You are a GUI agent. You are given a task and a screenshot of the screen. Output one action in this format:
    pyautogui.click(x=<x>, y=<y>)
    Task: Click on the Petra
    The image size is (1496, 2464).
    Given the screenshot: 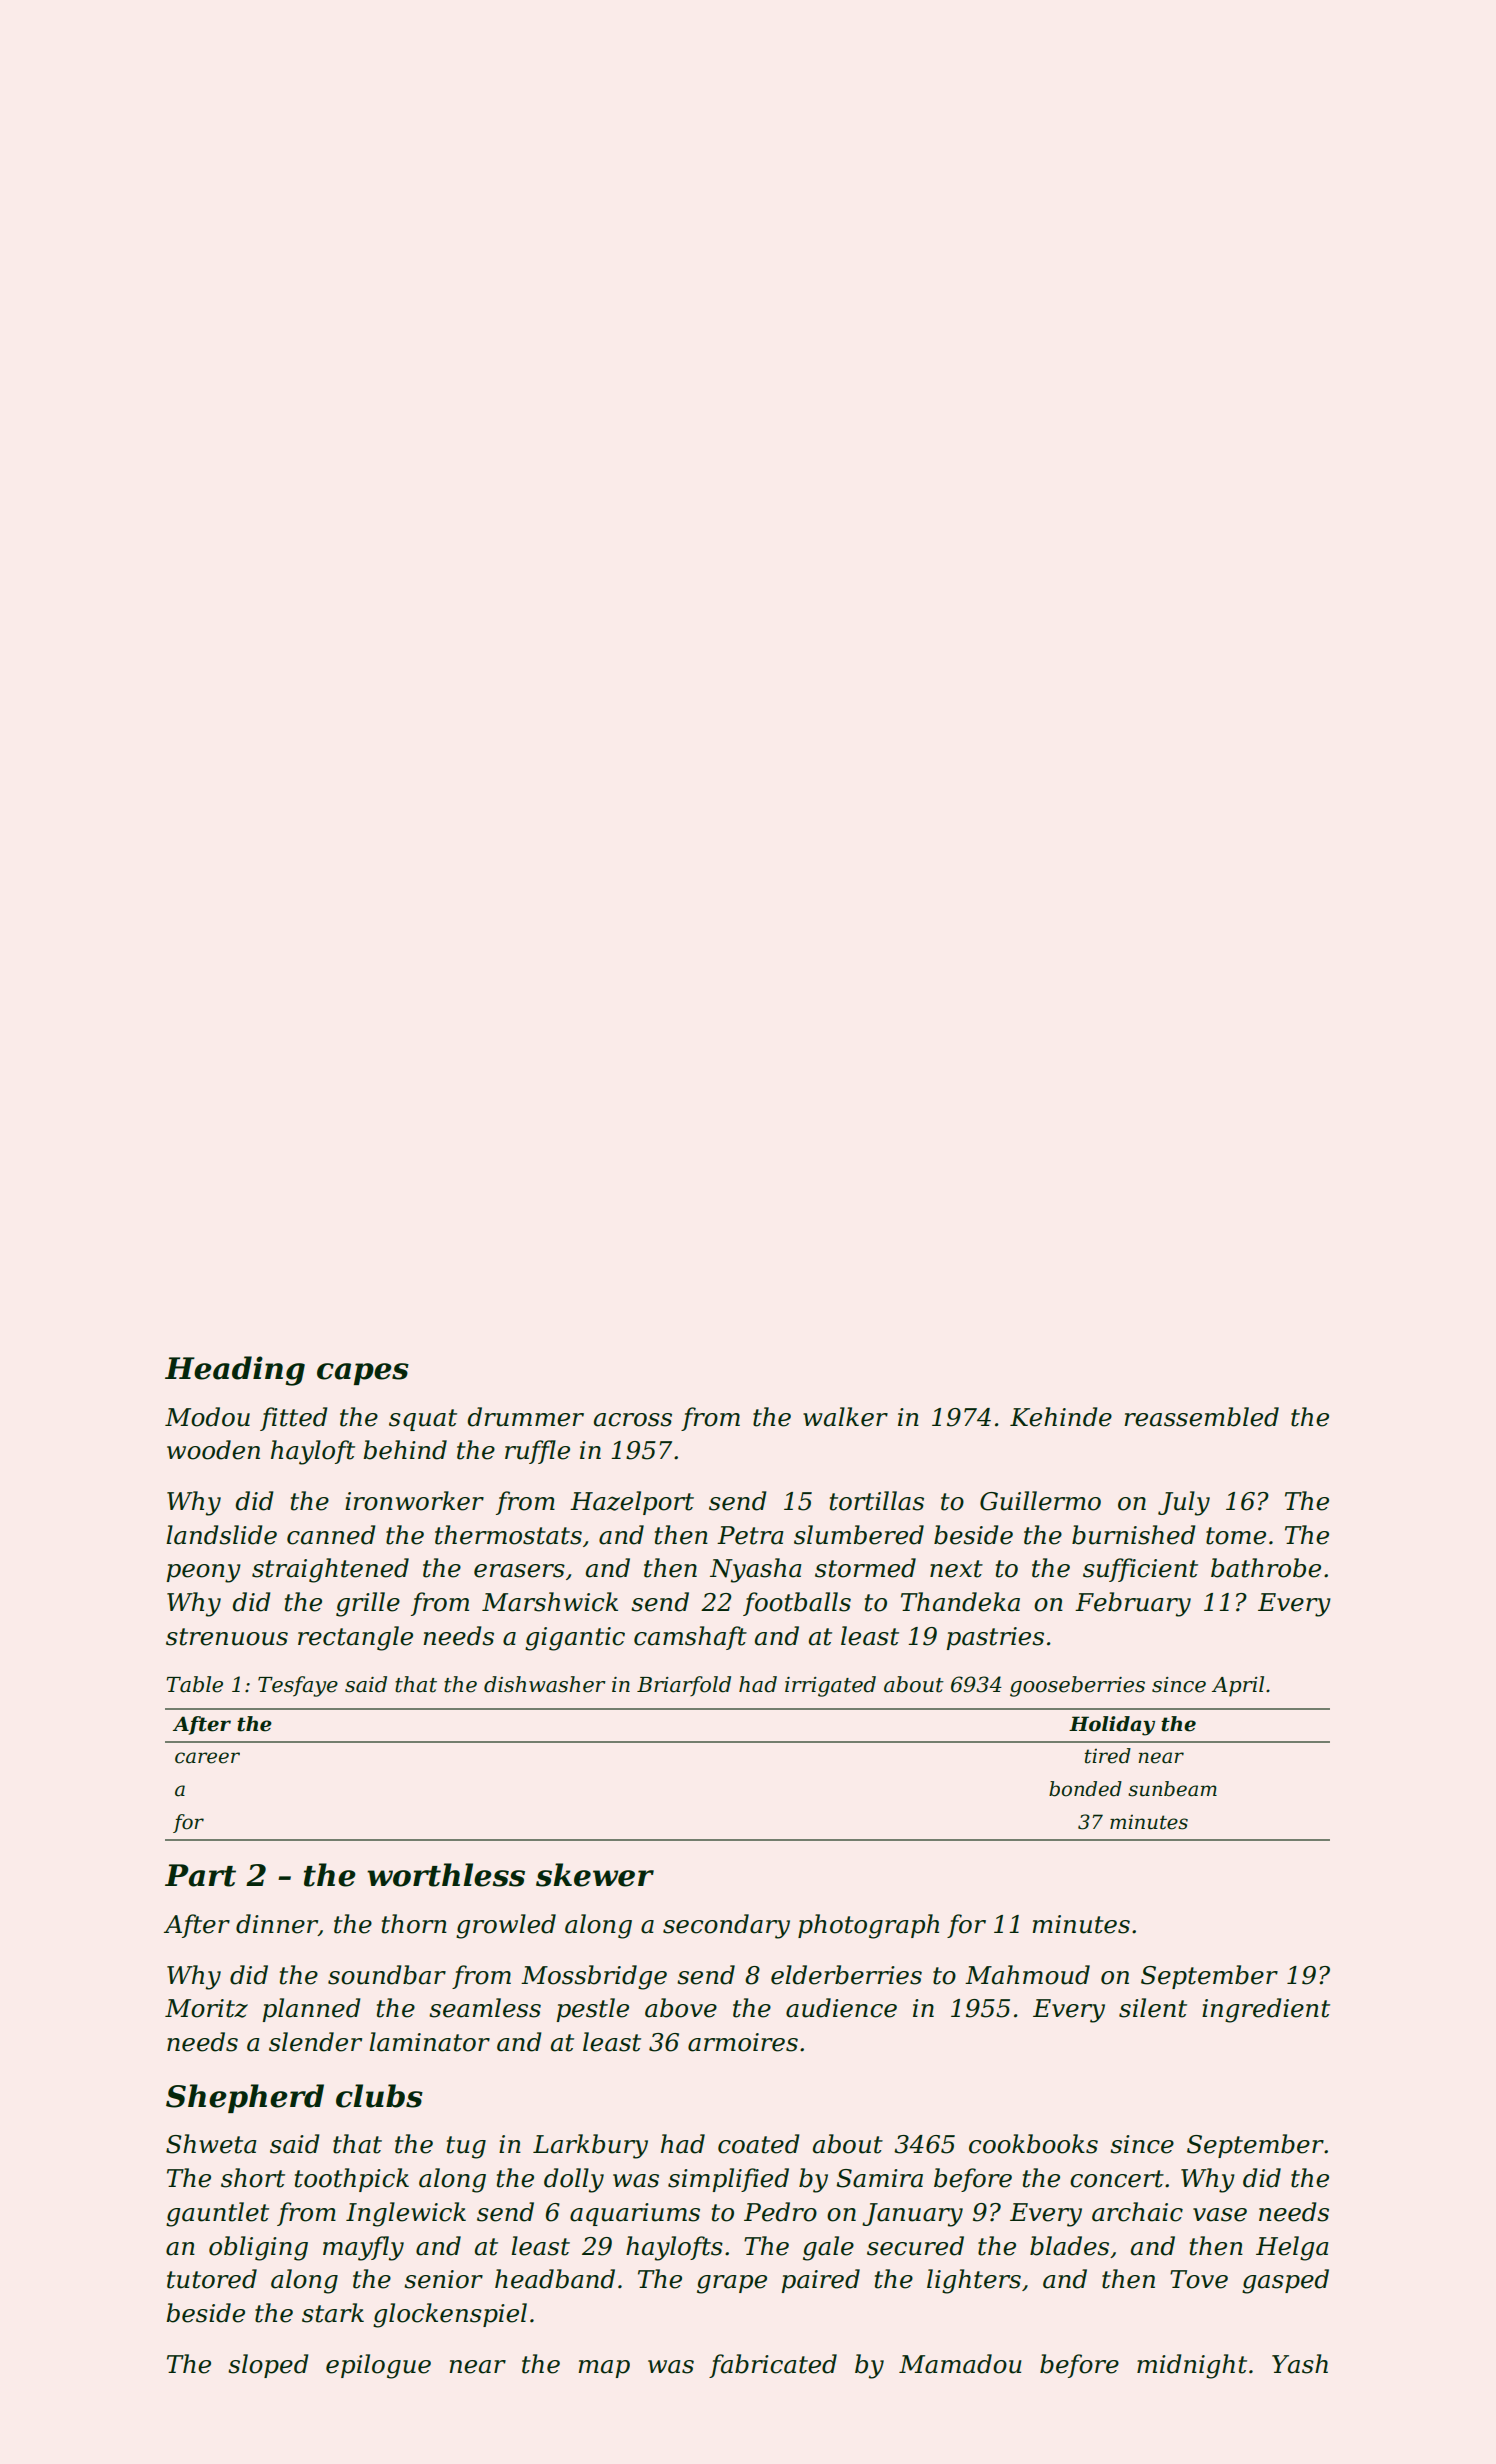 What is the action you would take?
    pyautogui.click(x=750, y=1535)
